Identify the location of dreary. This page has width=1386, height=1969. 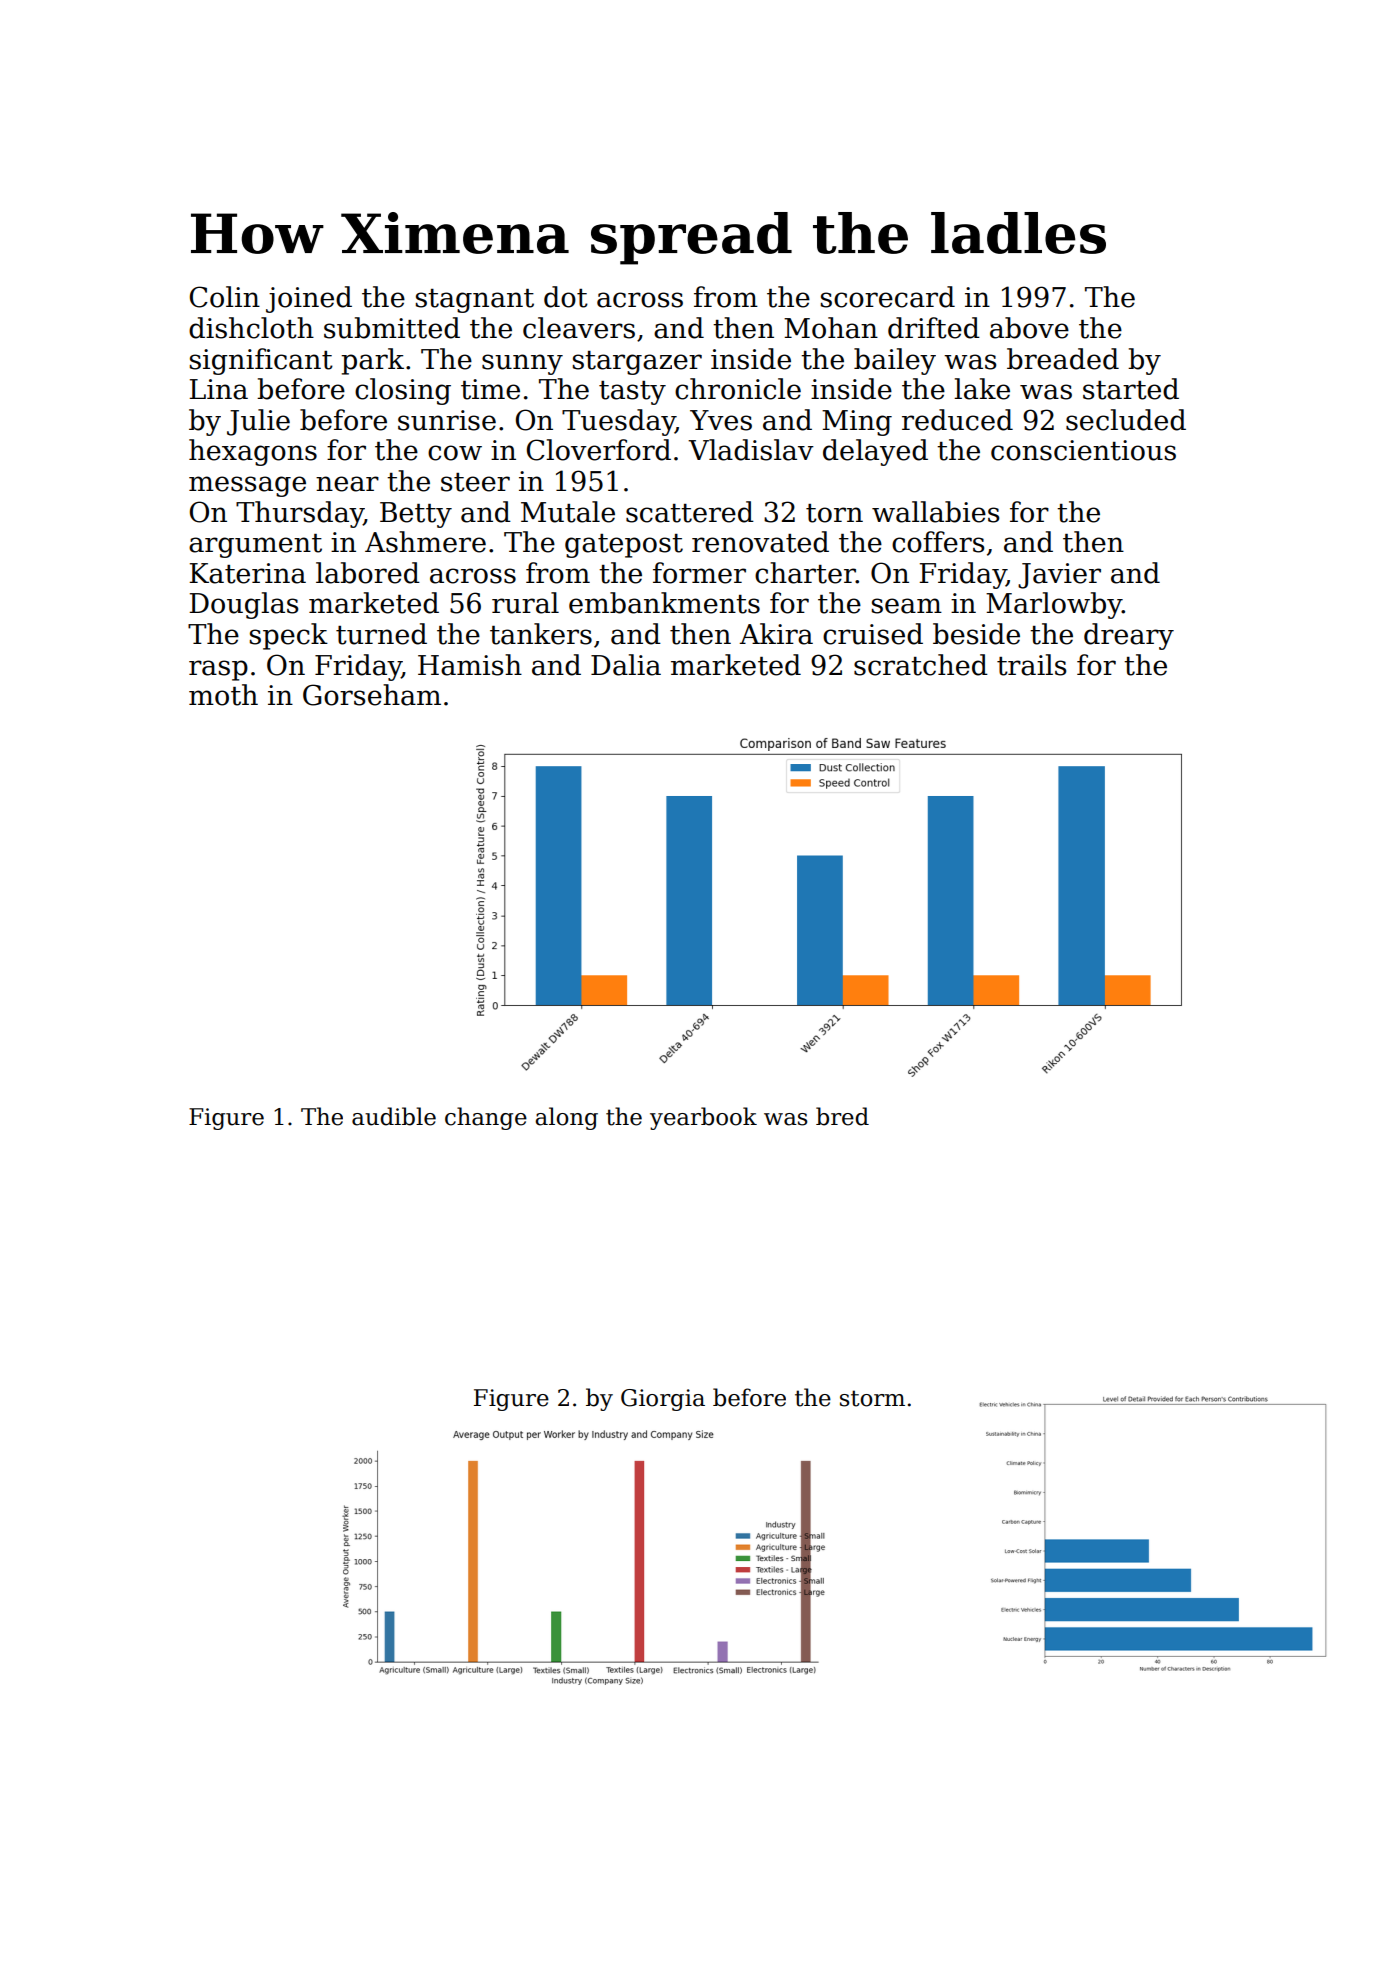
(1129, 636).
